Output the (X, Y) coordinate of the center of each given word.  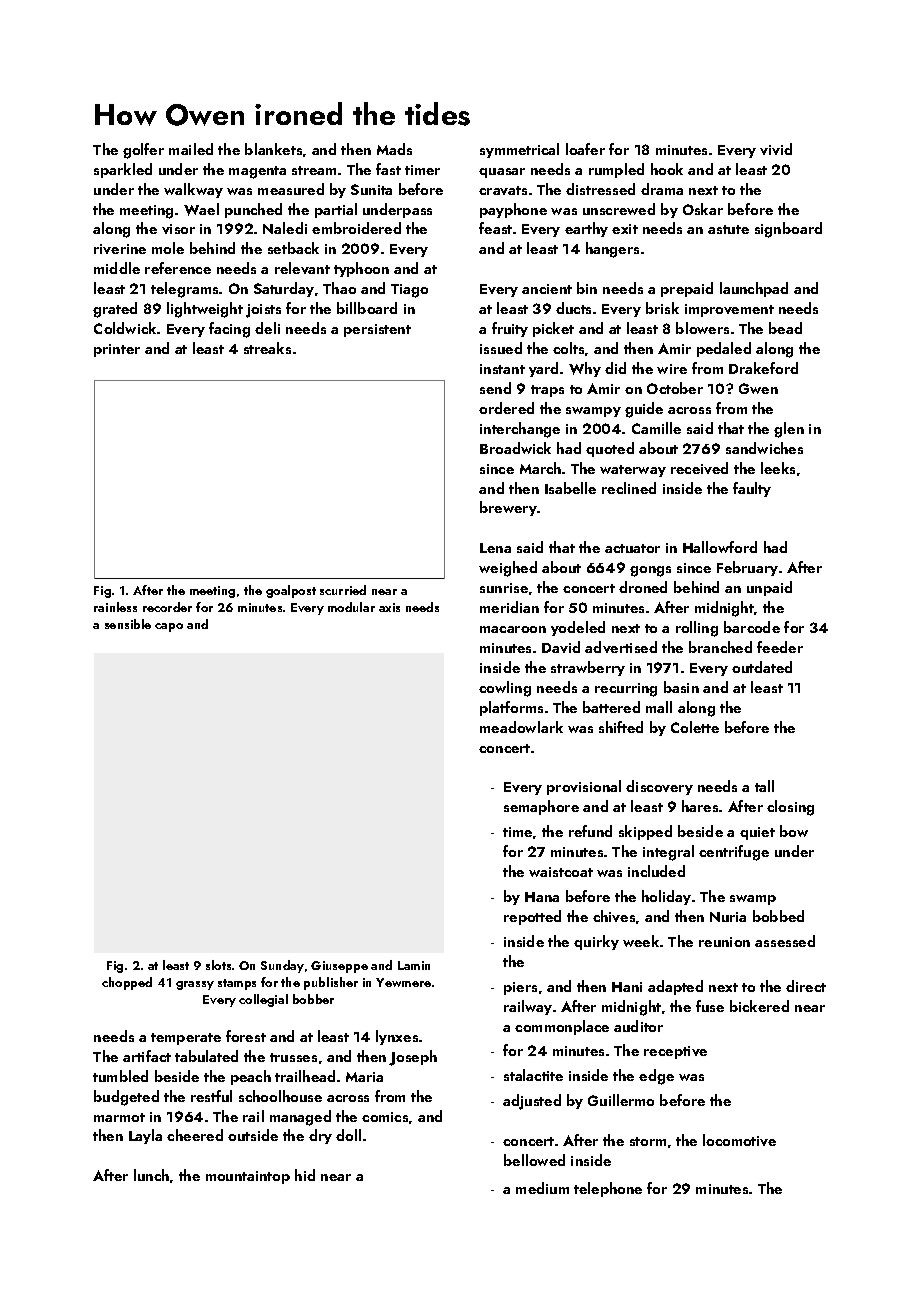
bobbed (778, 916)
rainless (115, 607)
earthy (586, 229)
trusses (293, 1057)
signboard (788, 230)
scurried (343, 590)
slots (218, 965)
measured (291, 189)
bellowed (534, 1160)
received (699, 468)
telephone (608, 1189)
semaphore (541, 807)
